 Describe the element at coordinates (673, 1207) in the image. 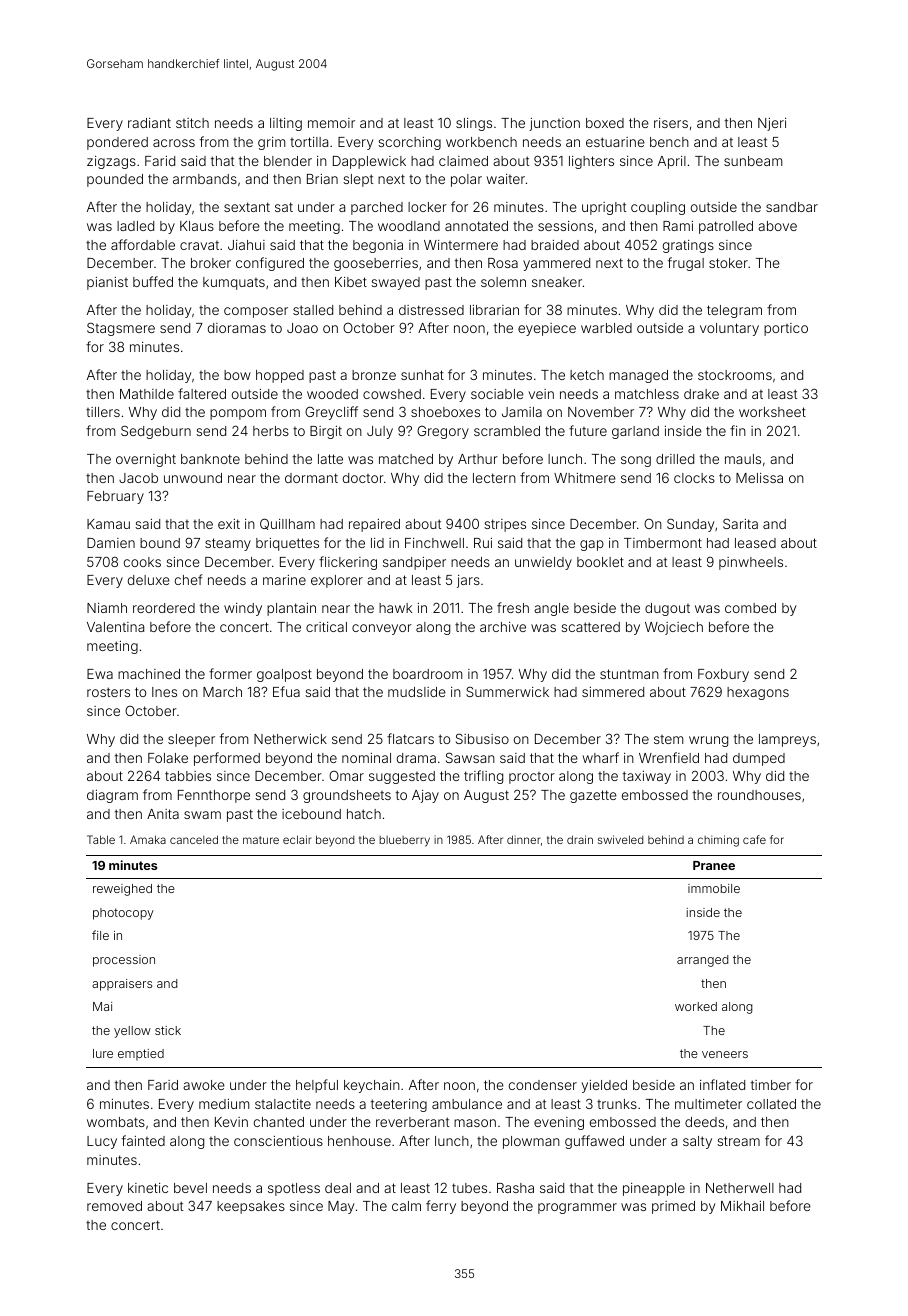

I see `primed` at that location.
